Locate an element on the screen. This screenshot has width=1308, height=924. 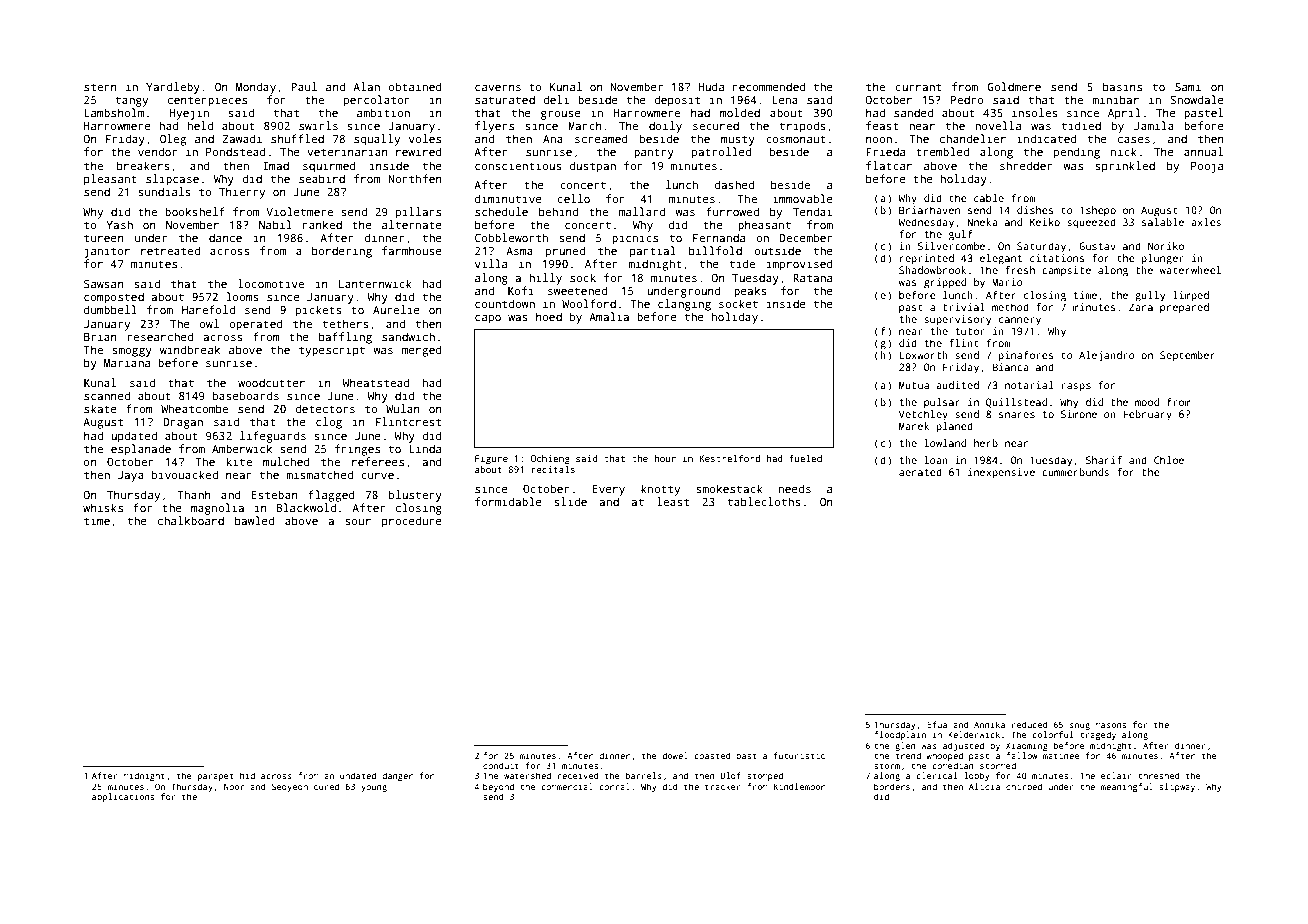
Seoyeon is located at coordinates (290, 787).
